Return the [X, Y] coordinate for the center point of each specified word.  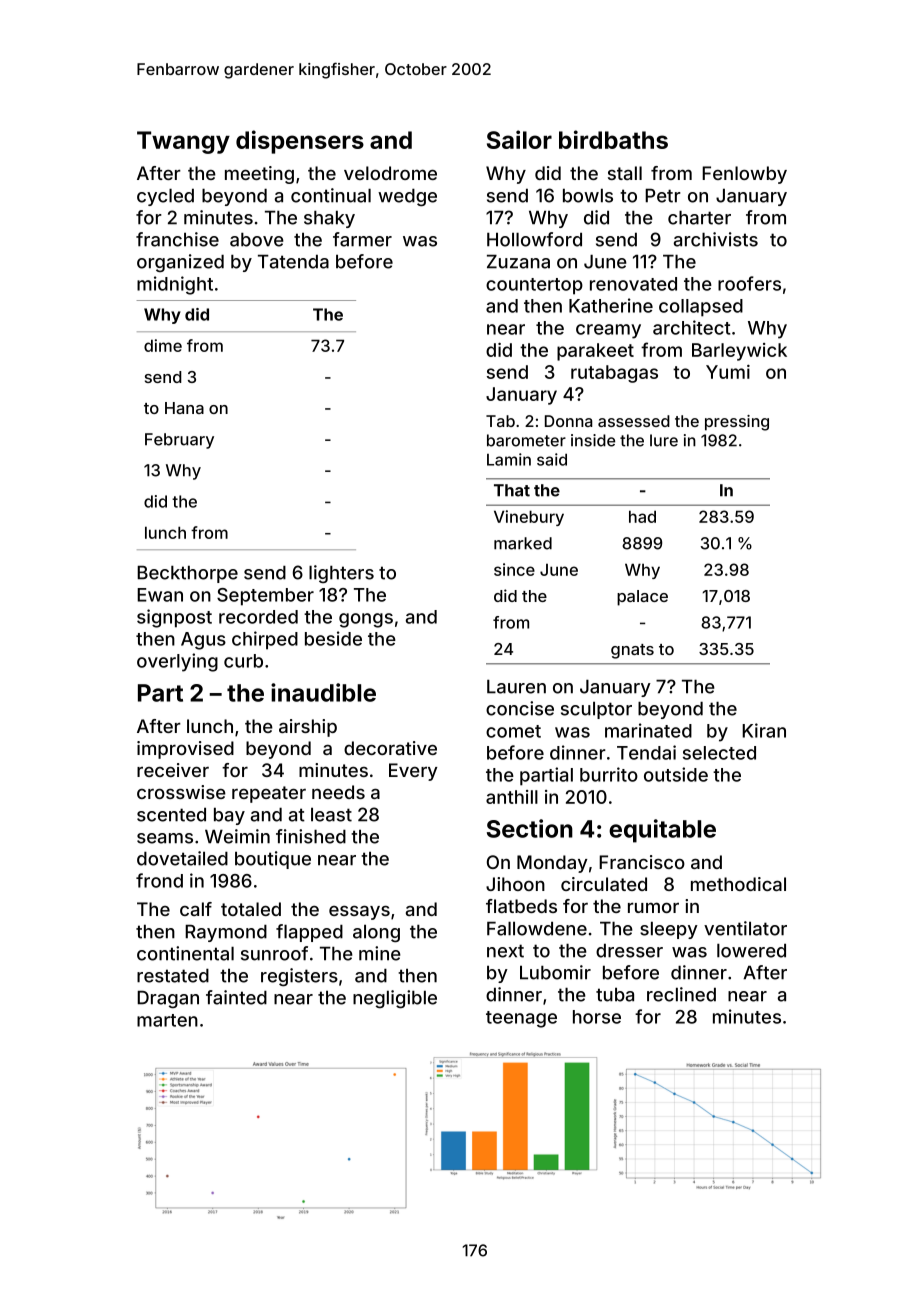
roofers [749, 283]
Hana [184, 408]
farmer [362, 239]
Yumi [728, 372]
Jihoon [515, 884]
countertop [534, 286]
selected [719, 753]
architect [691, 327]
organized [180, 263]
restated [173, 976]
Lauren [516, 687]
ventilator [745, 928]
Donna [568, 421]
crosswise [181, 792]
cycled [165, 197]
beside [333, 638]
